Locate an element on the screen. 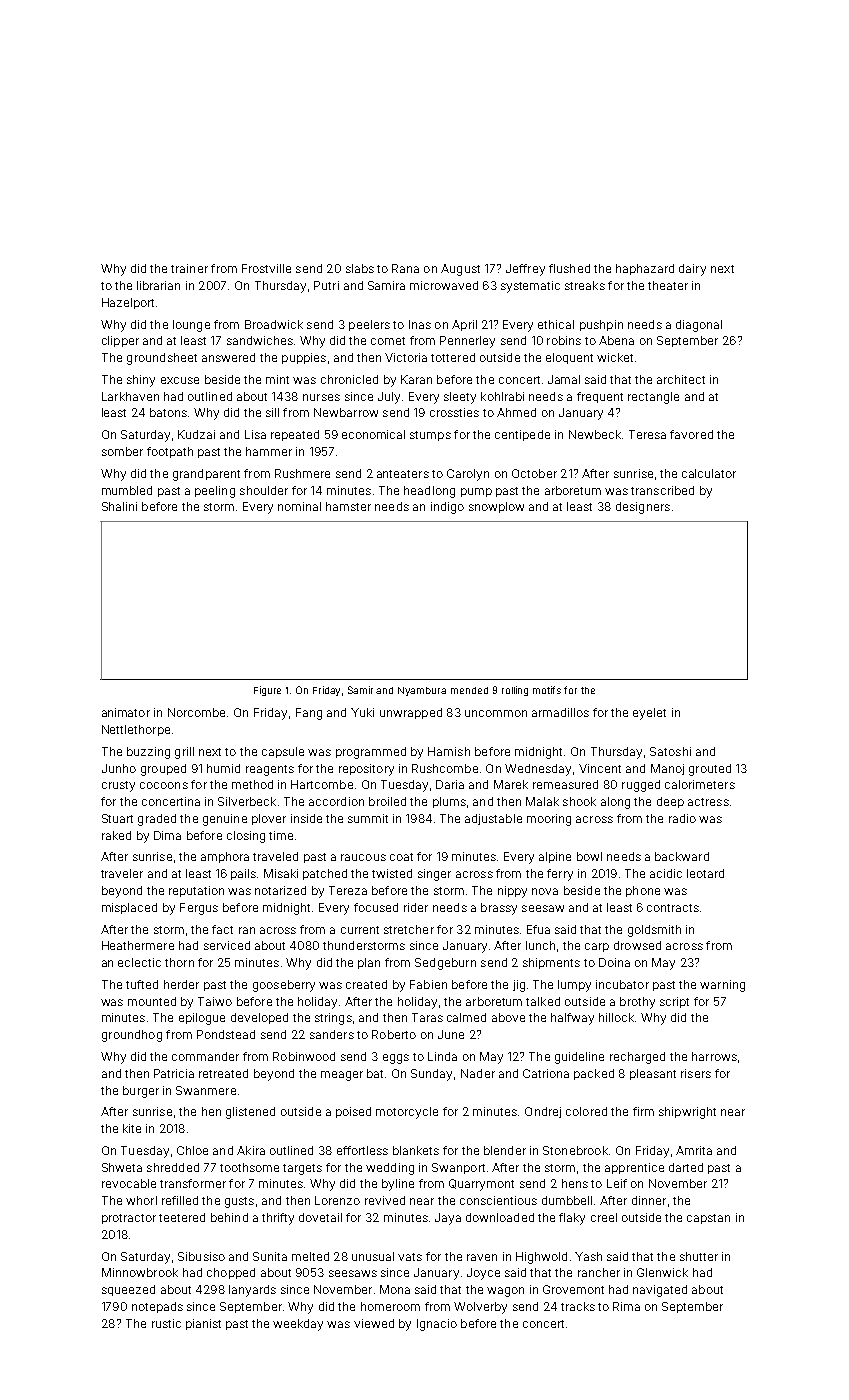 This screenshot has height=1400, width=849. Shalini is located at coordinates (119, 506).
